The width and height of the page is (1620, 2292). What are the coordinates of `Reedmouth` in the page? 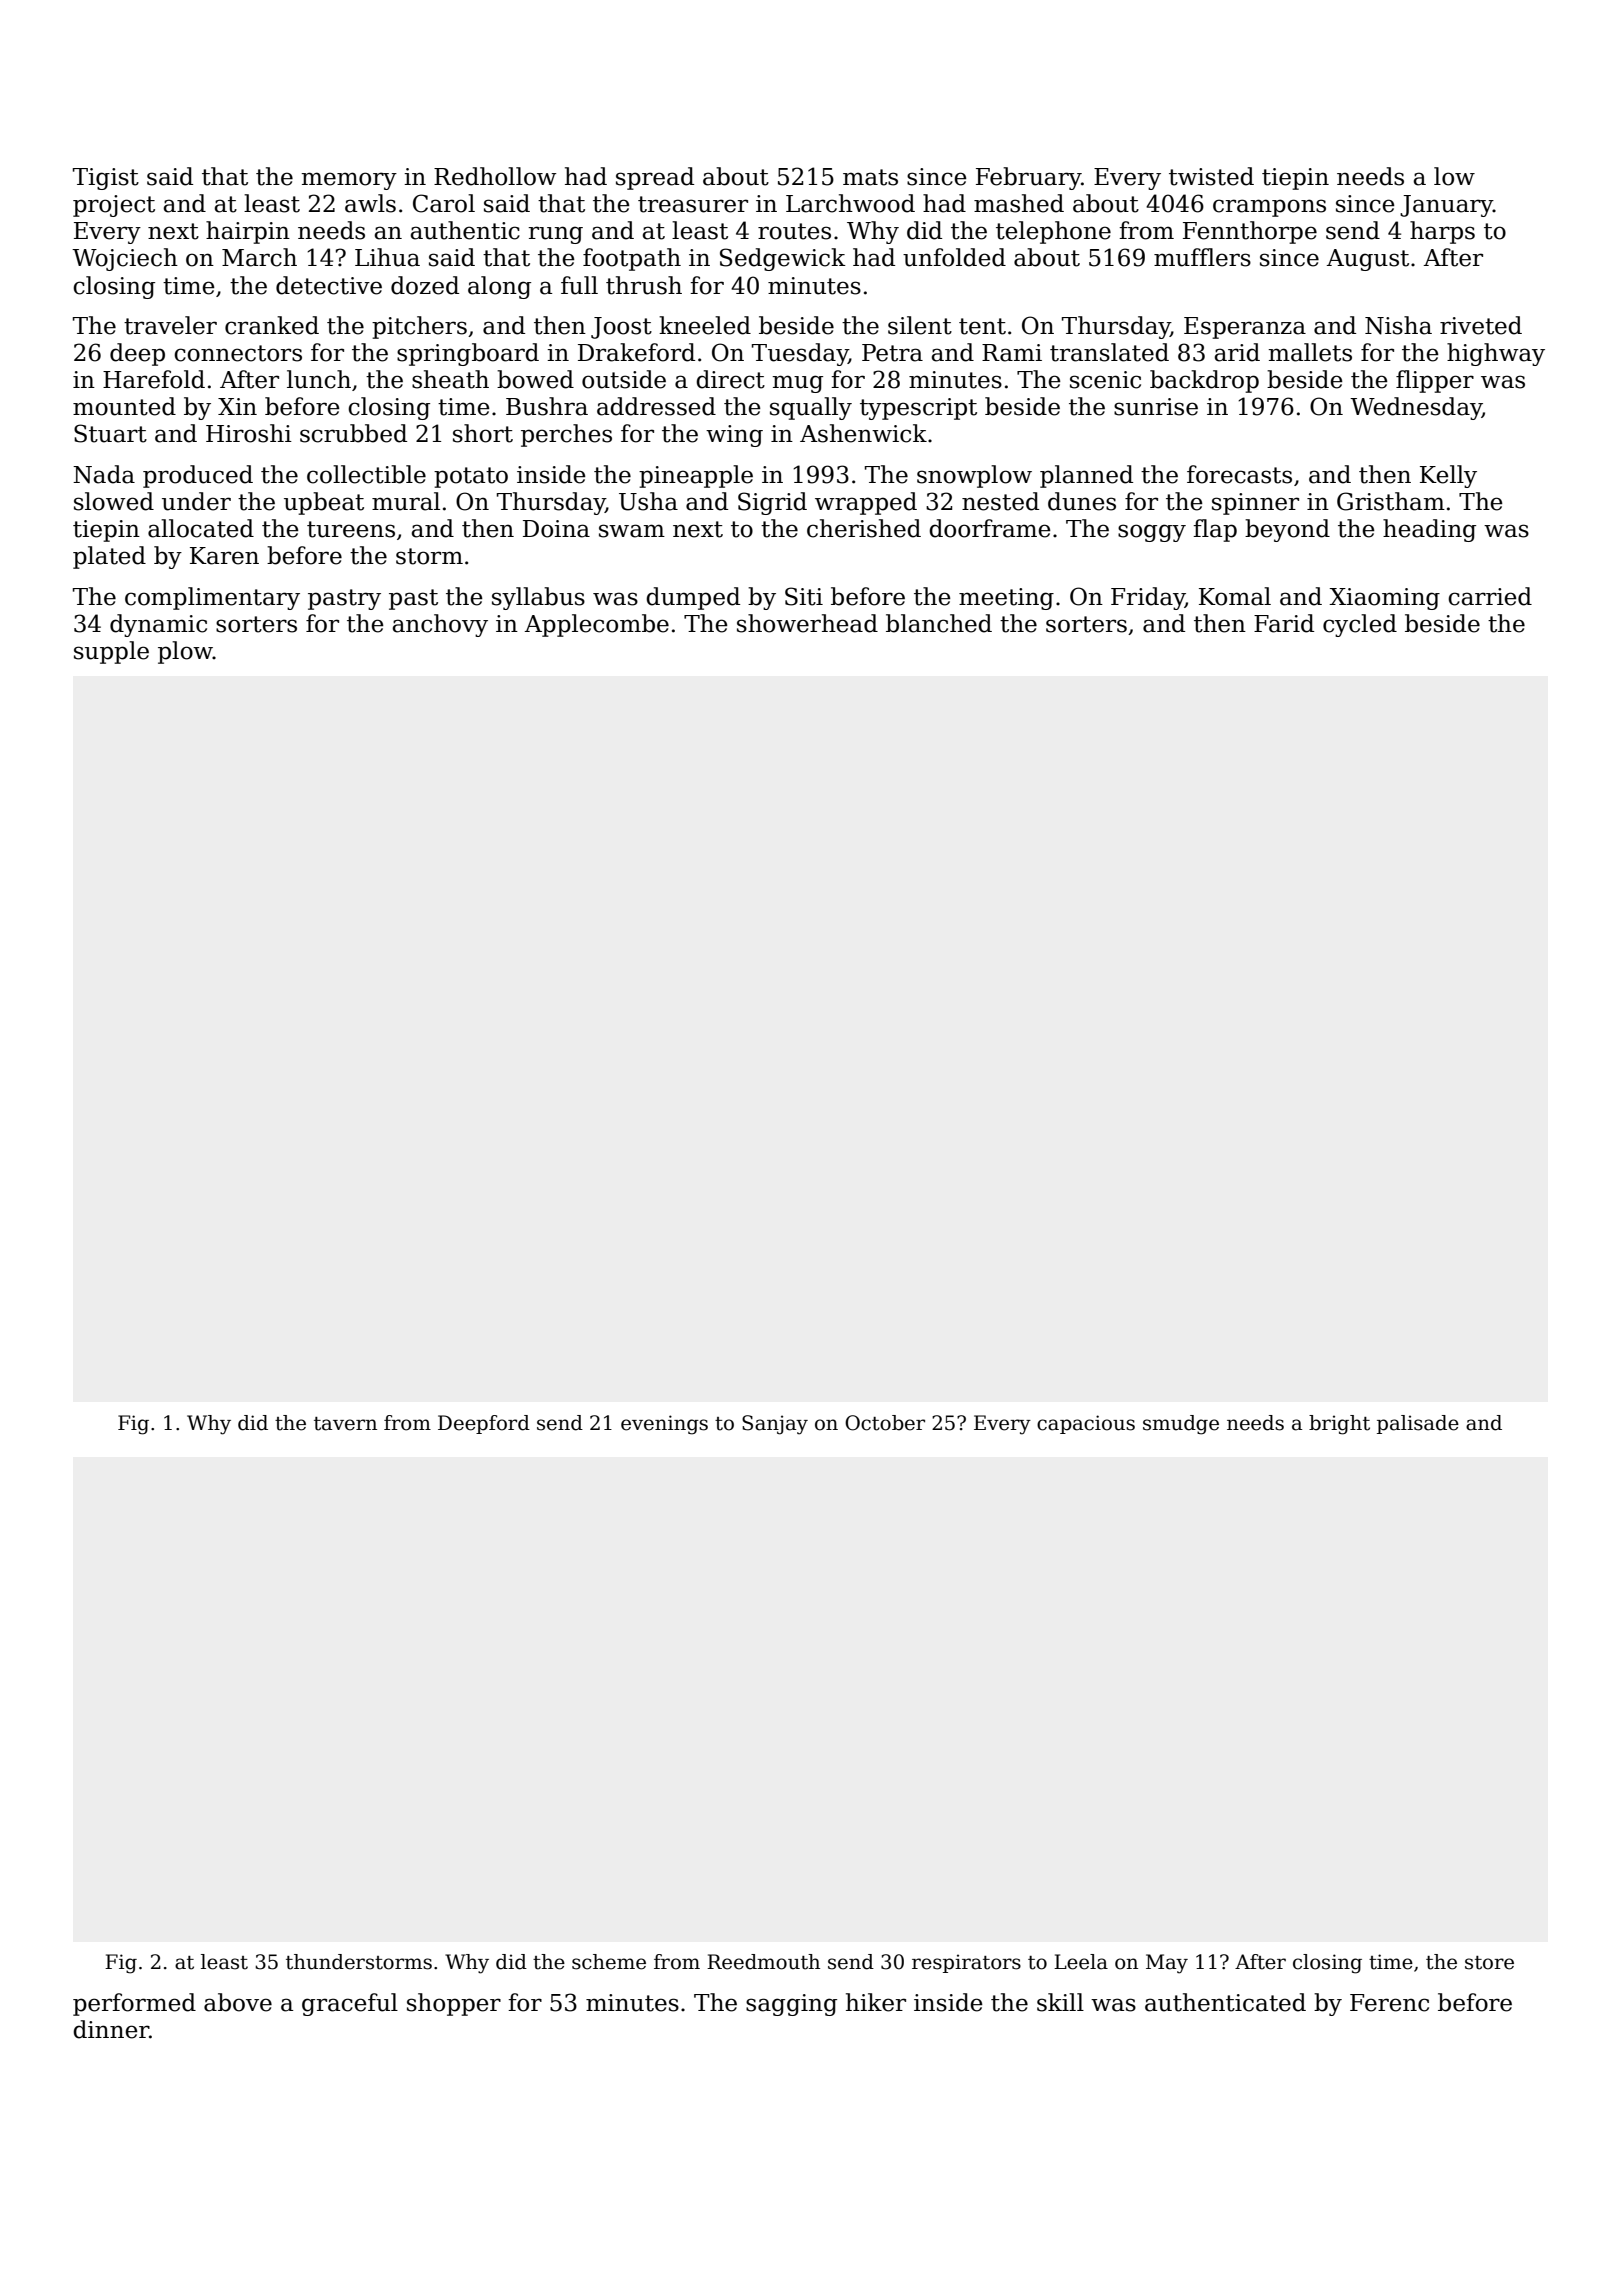 It's located at (763, 1962).
